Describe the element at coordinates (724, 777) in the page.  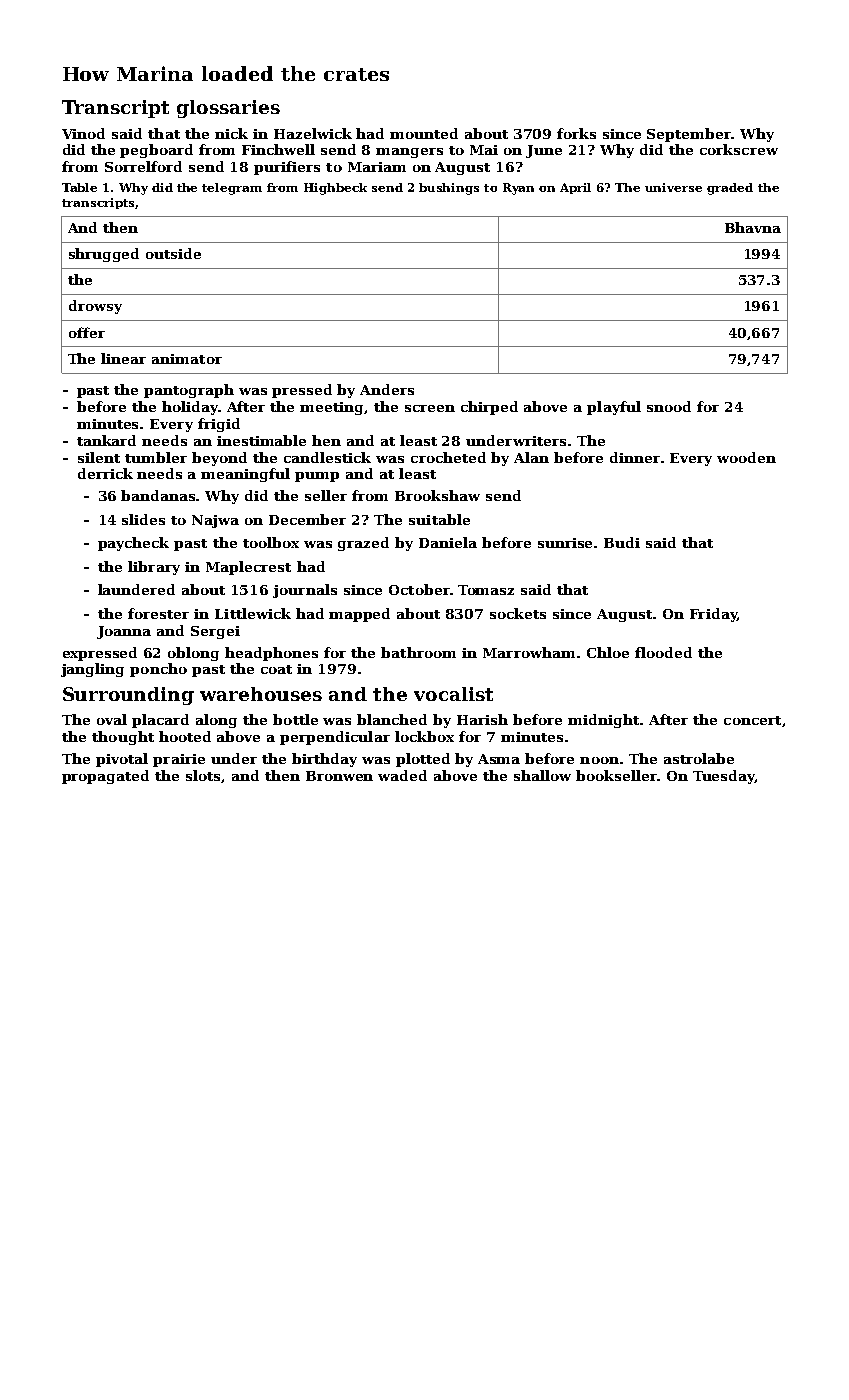
I see `Tuesday` at that location.
